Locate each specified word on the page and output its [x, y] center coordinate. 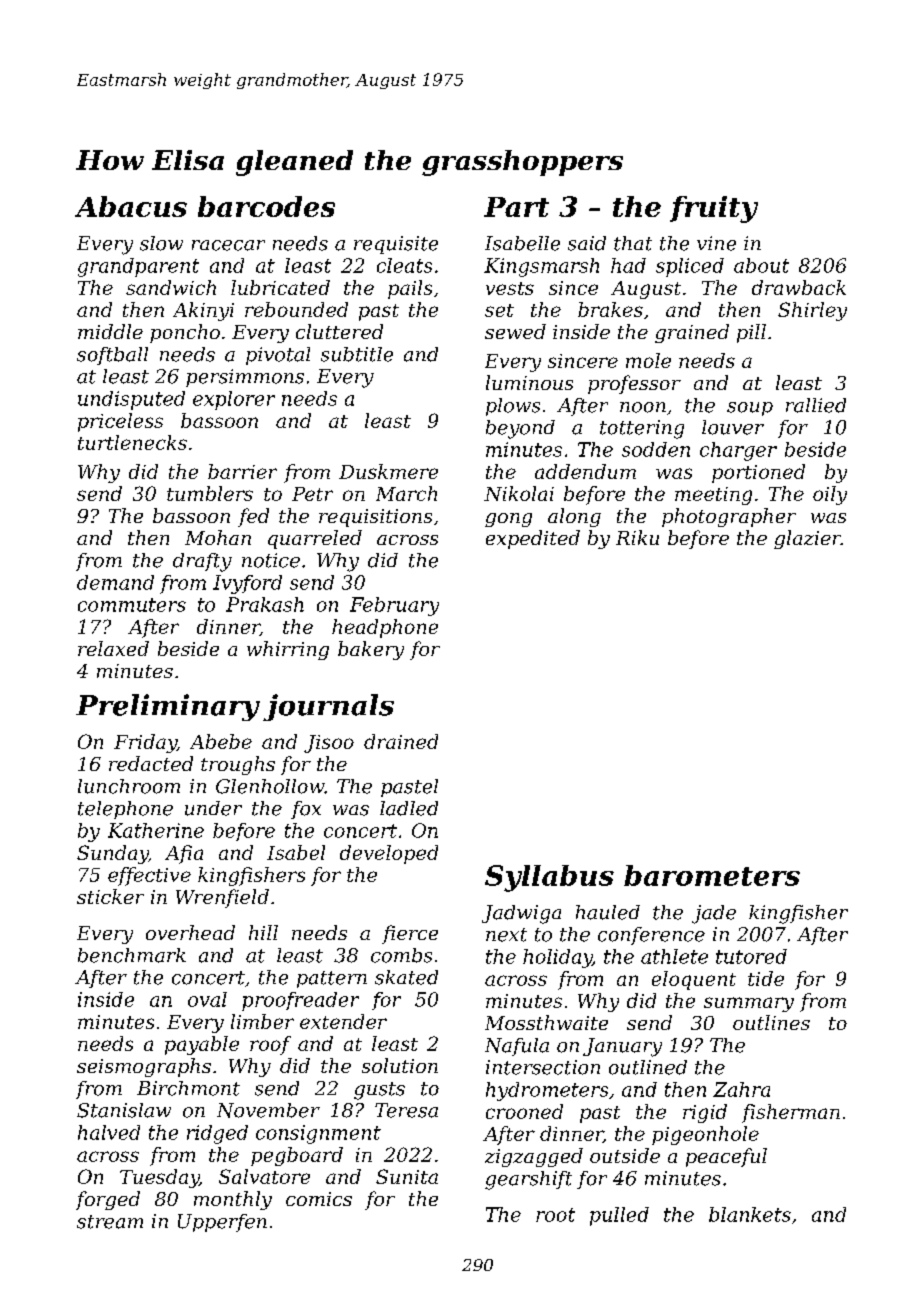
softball [112, 356]
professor [634, 384]
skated [406, 977]
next [506, 935]
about [761, 265]
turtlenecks [132, 442]
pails [410, 289]
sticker [110, 896]
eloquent [694, 980]
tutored [751, 956]
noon [643, 407]
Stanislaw [124, 1110]
